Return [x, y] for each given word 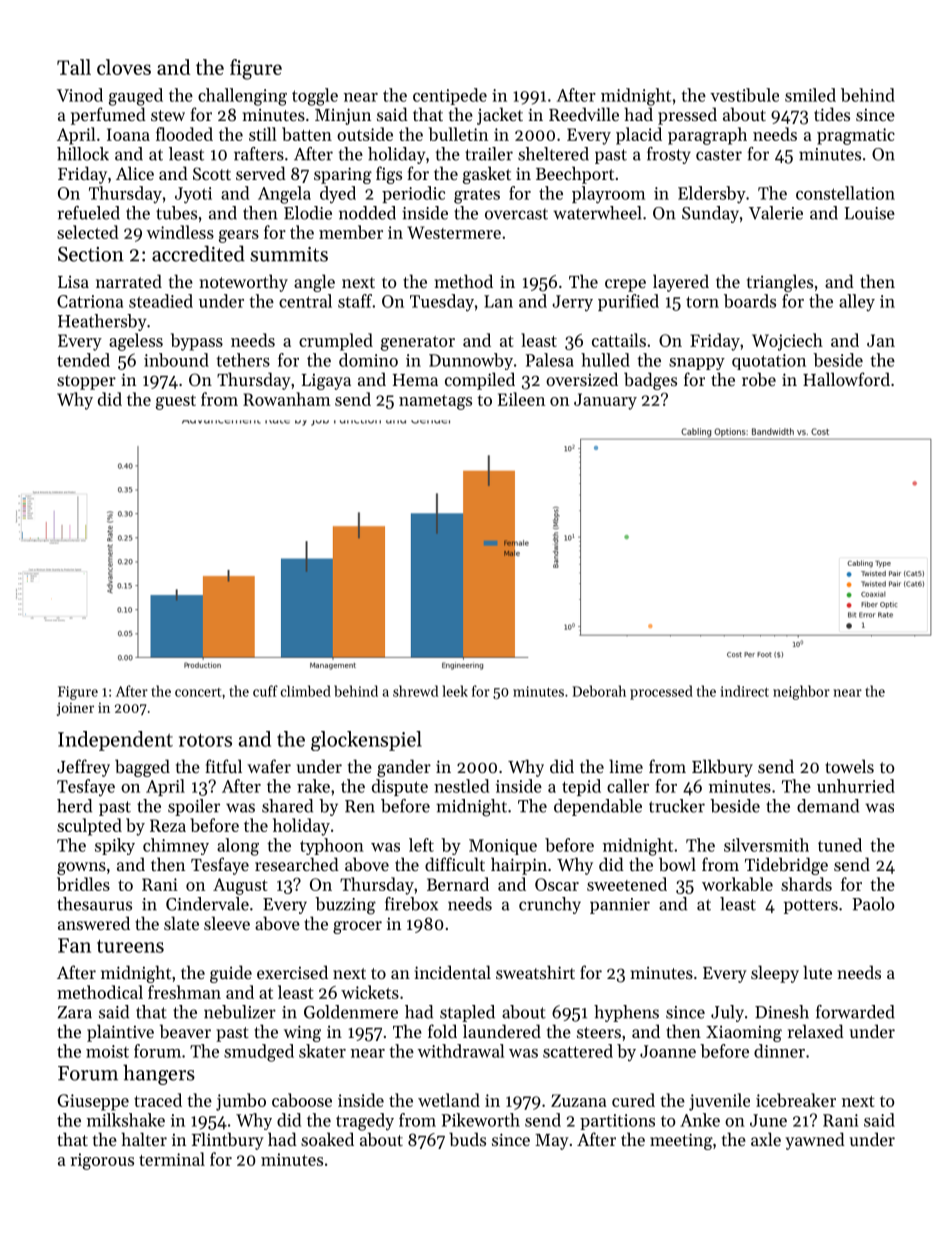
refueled [89, 213]
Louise [869, 213]
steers [599, 1032]
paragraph [707, 136]
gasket [487, 175]
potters [811, 906]
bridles [83, 884]
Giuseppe [93, 1102]
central [305, 301]
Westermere [454, 232]
